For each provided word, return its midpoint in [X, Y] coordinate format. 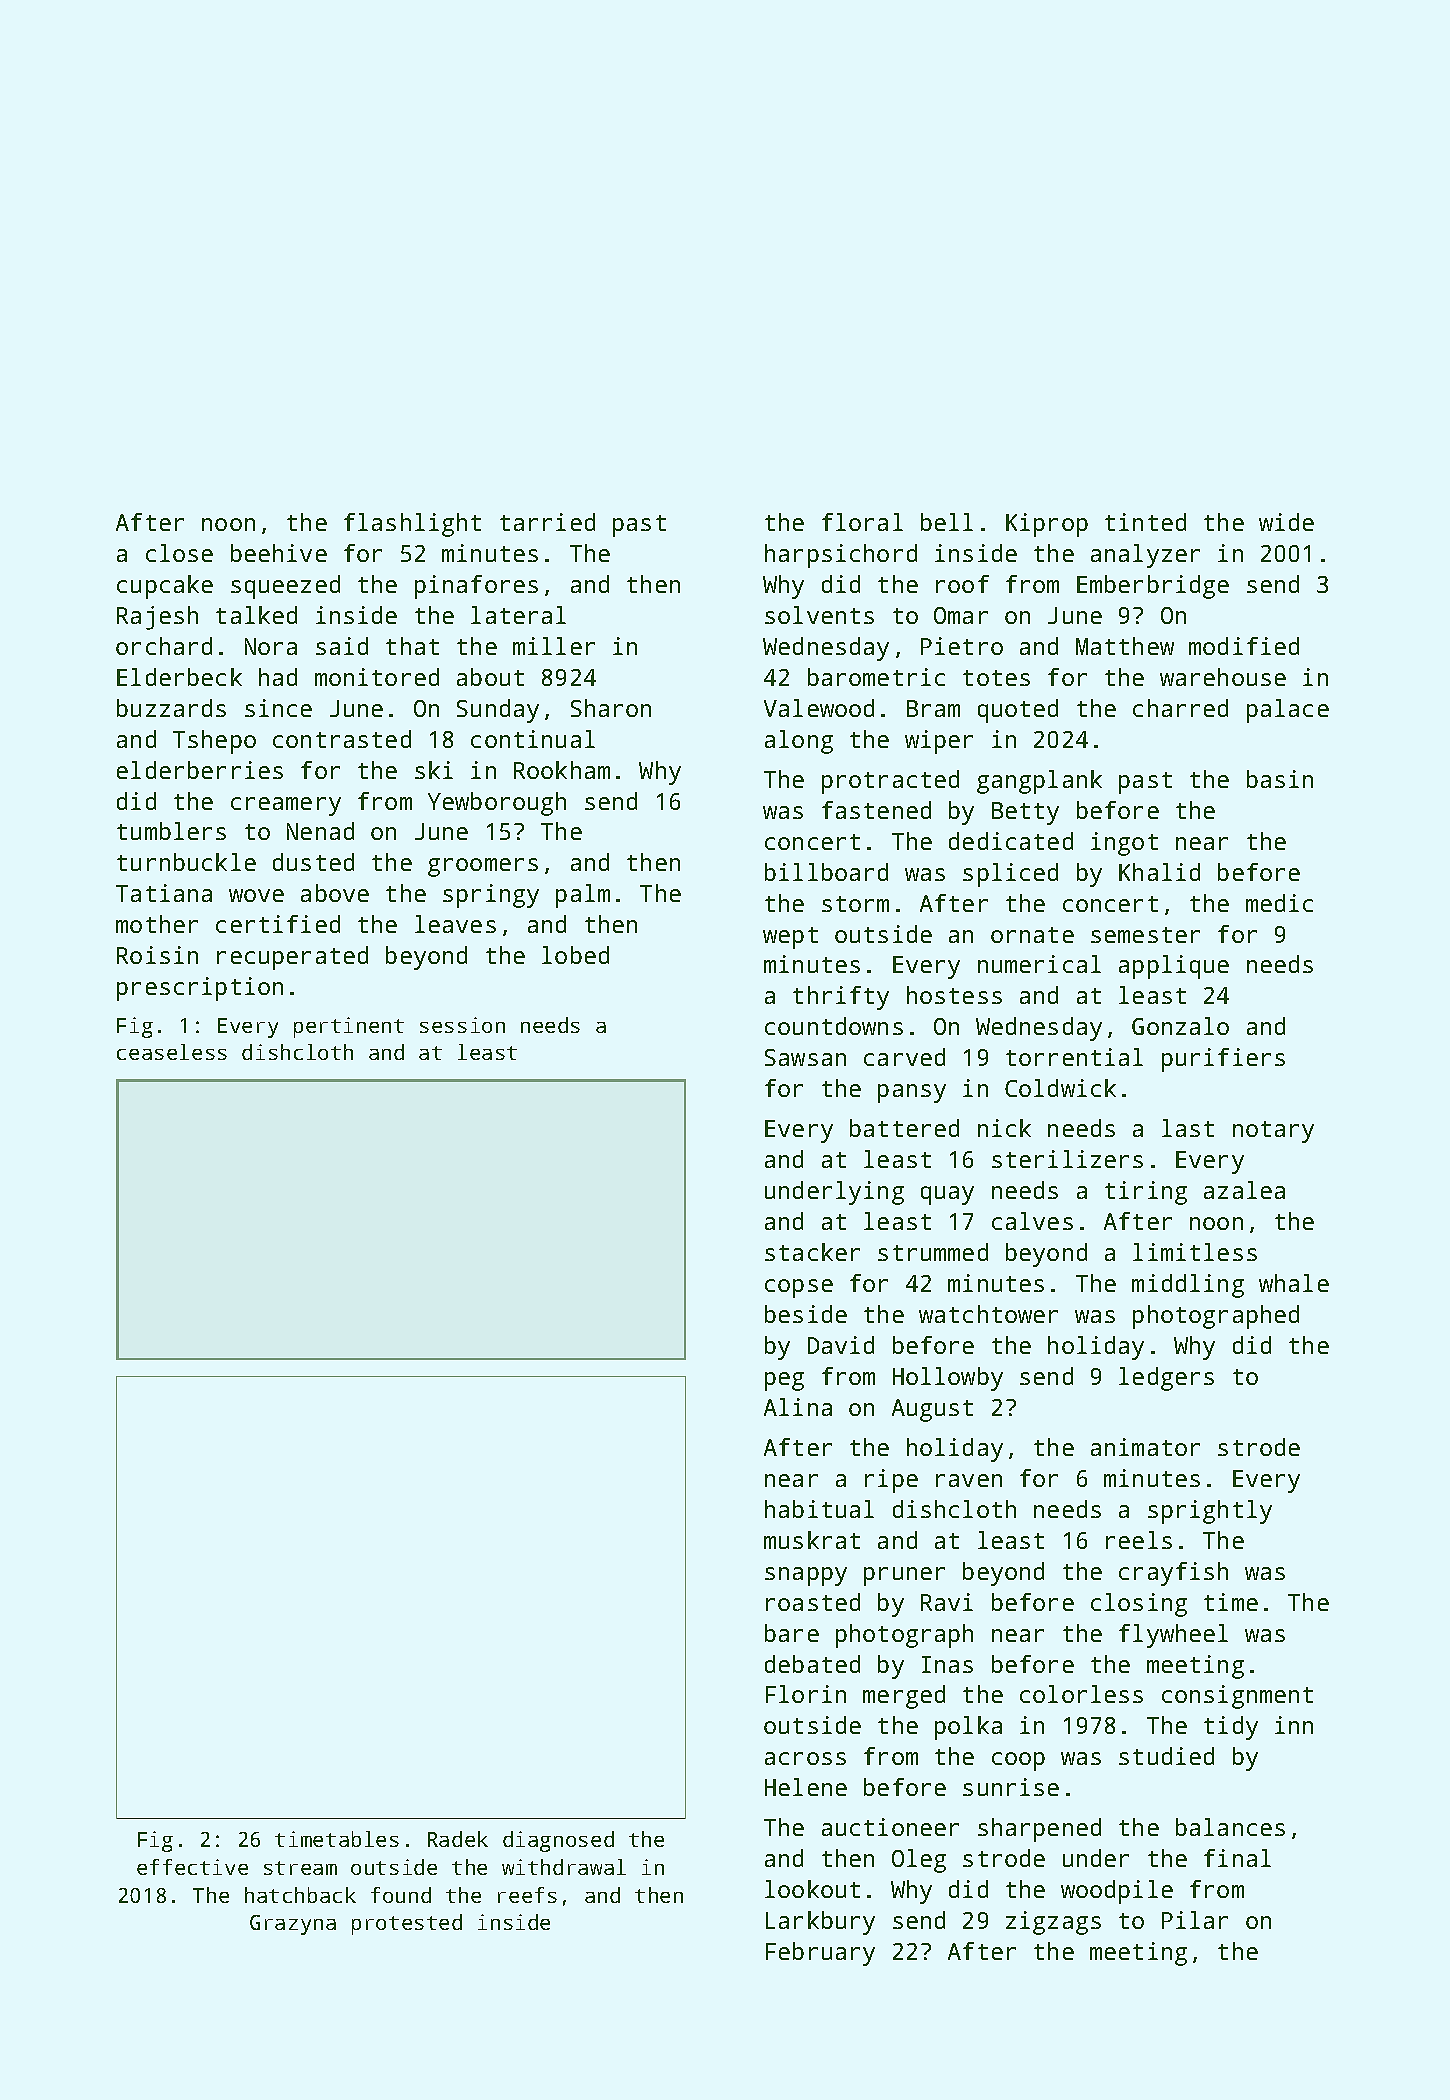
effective [192, 1867]
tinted [1145, 522]
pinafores [476, 587]
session [462, 1025]
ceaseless [172, 1052]
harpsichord [841, 556]
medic [1279, 903]
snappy [806, 1576]
